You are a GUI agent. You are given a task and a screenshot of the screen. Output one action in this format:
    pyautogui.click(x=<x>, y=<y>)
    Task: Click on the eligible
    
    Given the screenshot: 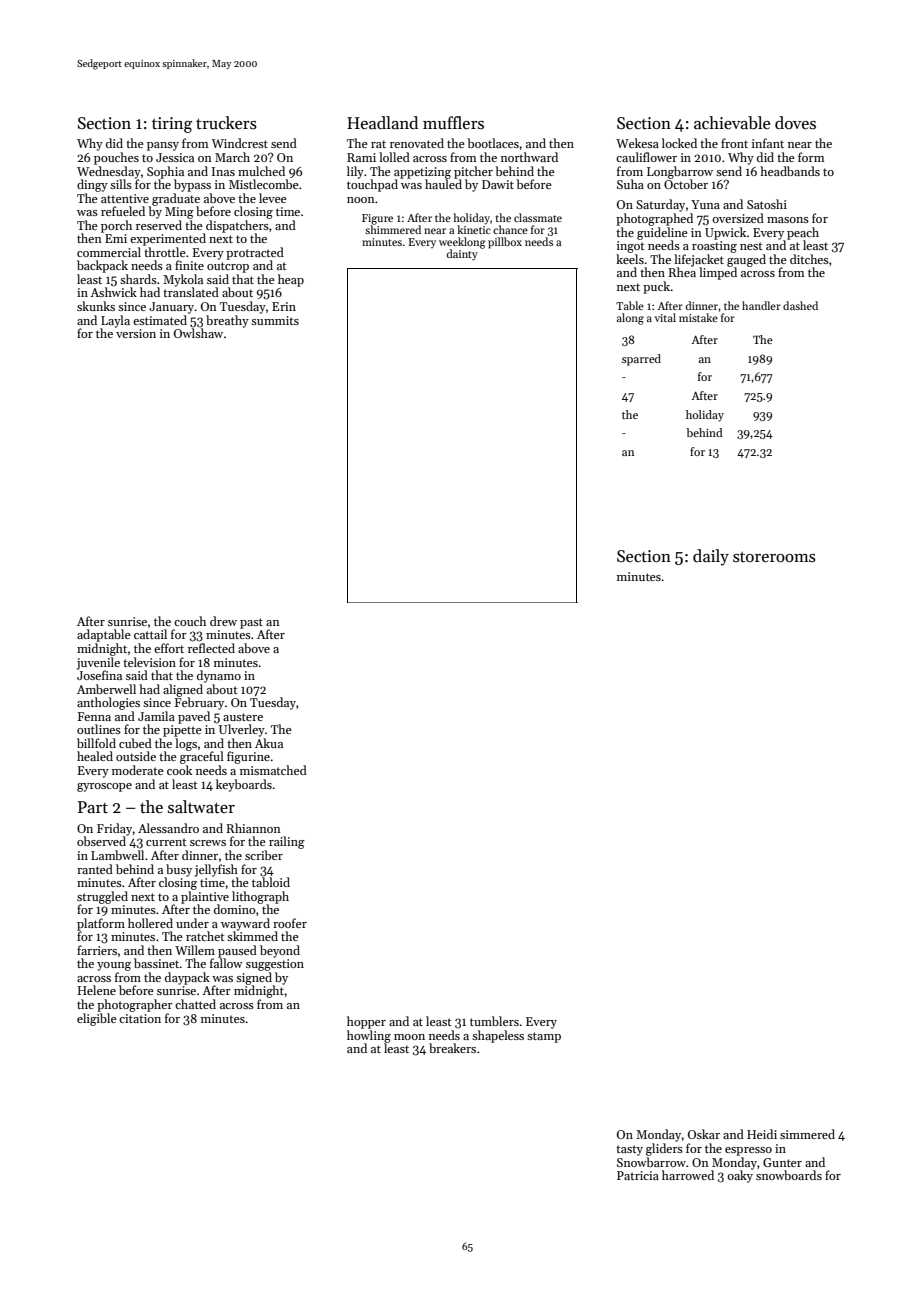 What is the action you would take?
    pyautogui.click(x=97, y=1019)
